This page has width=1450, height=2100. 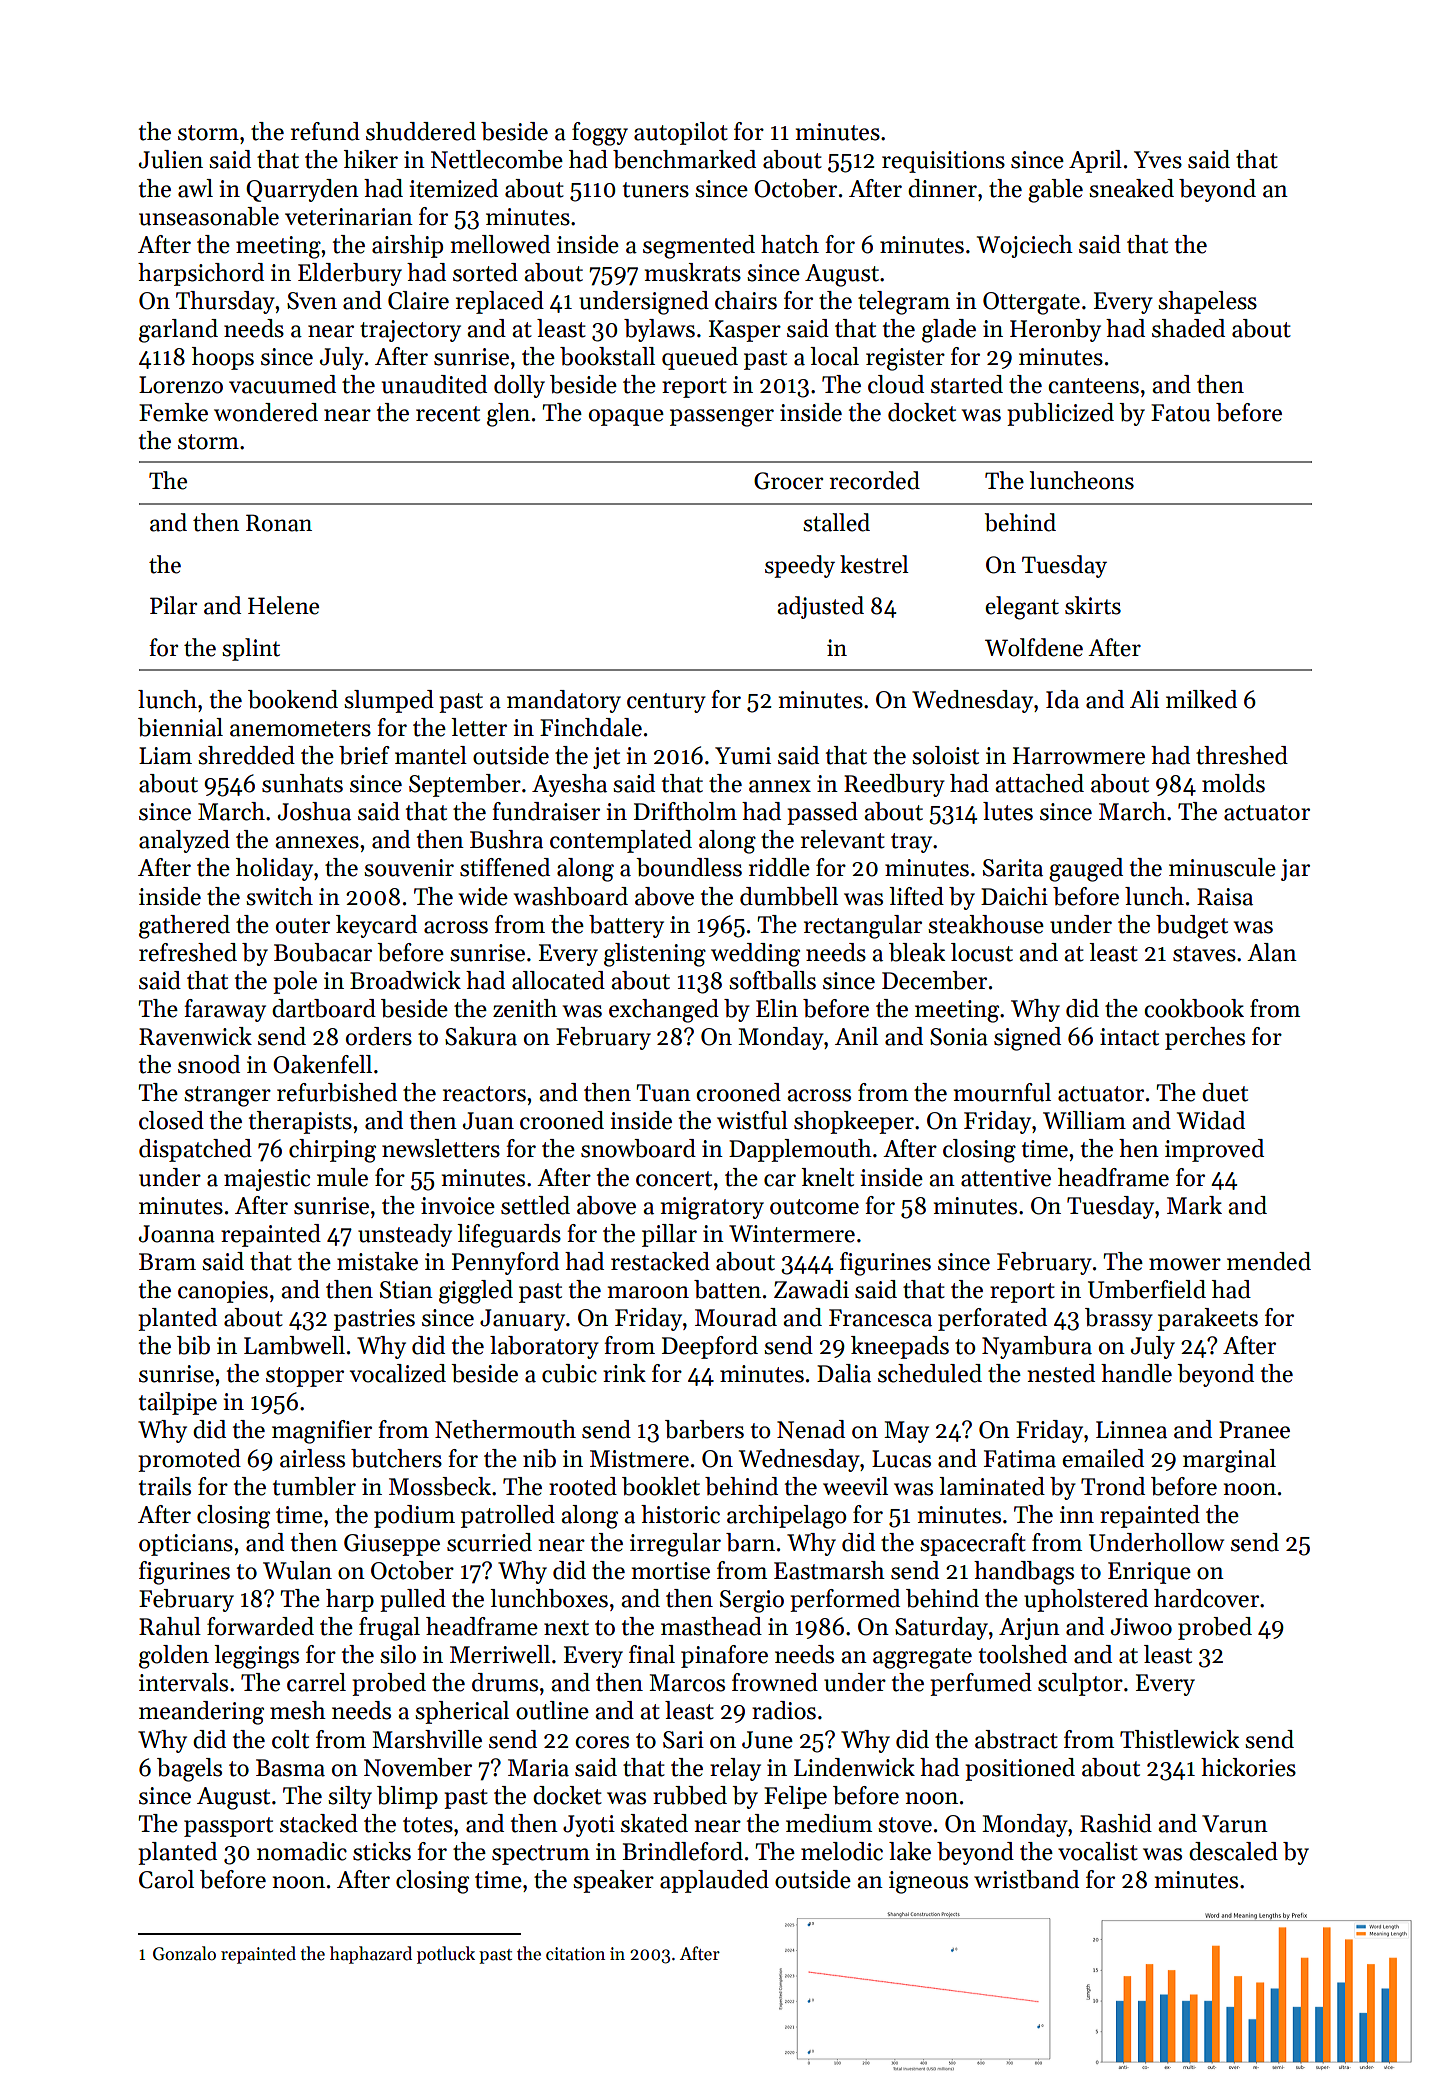 What do you see at coordinates (1158, 160) in the page?
I see `Yves` at bounding box center [1158, 160].
